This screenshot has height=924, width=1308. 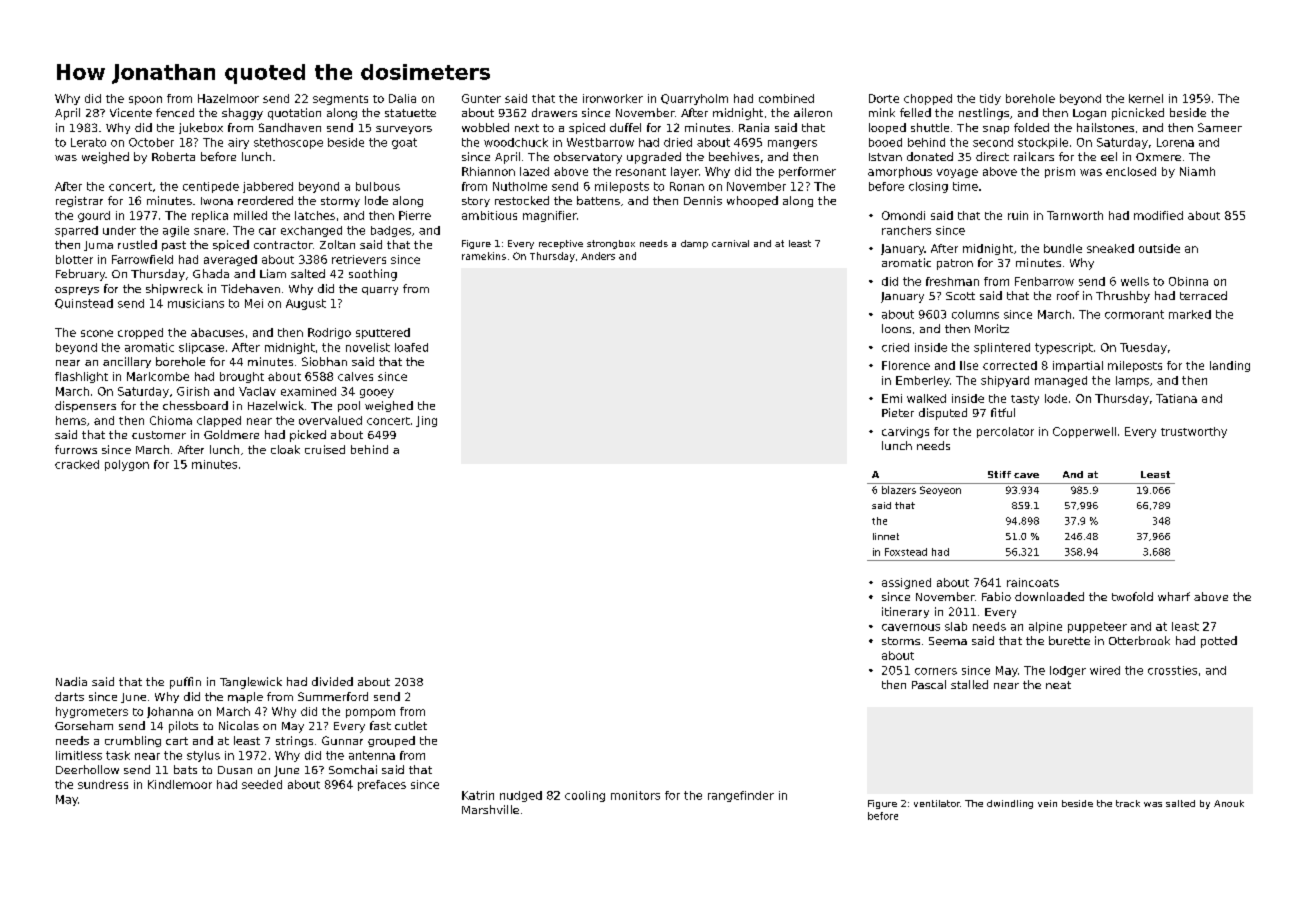 What do you see at coordinates (929, 684) in the screenshot?
I see `Pascal` at bounding box center [929, 684].
